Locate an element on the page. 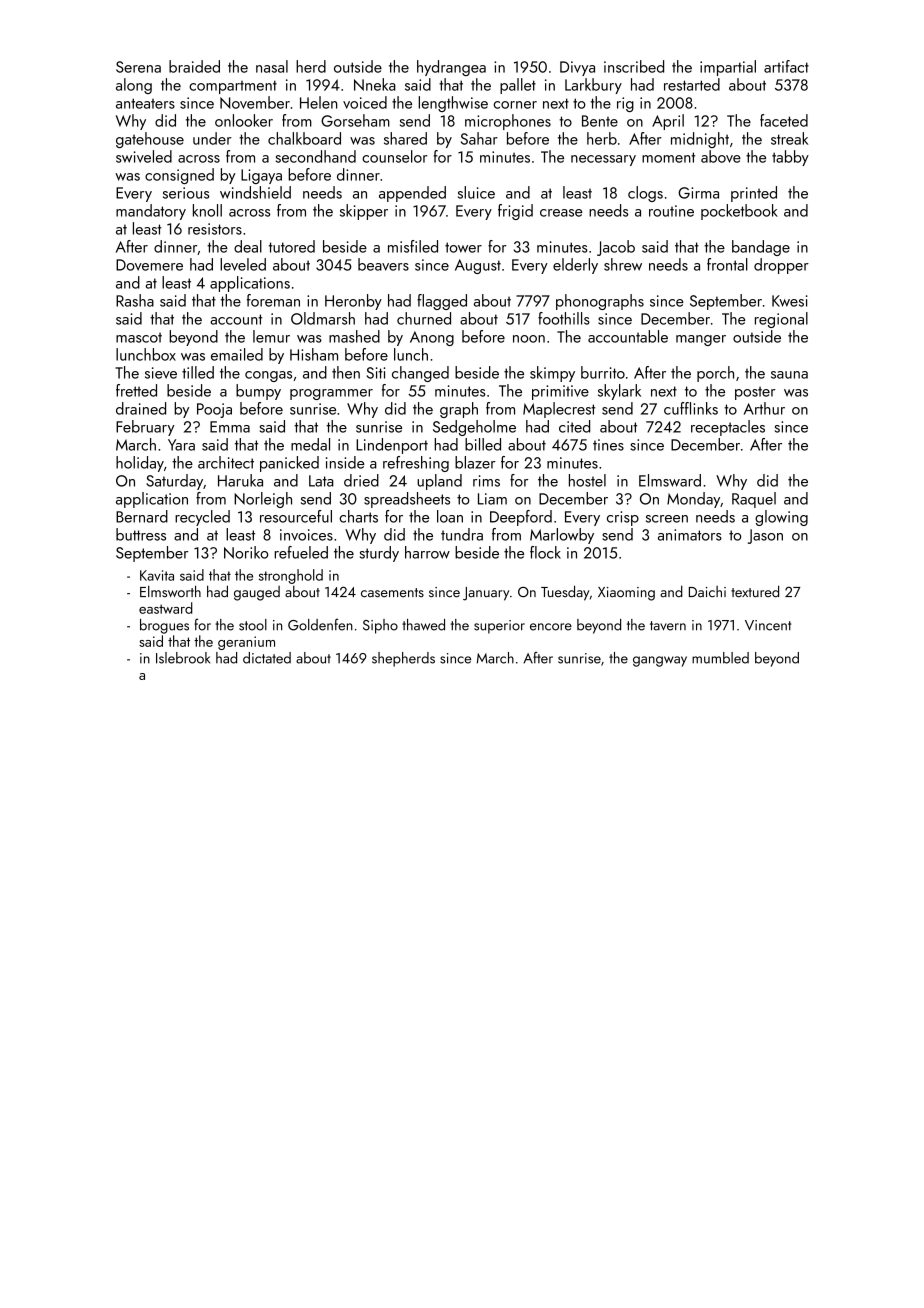  artifact is located at coordinates (786, 66).
